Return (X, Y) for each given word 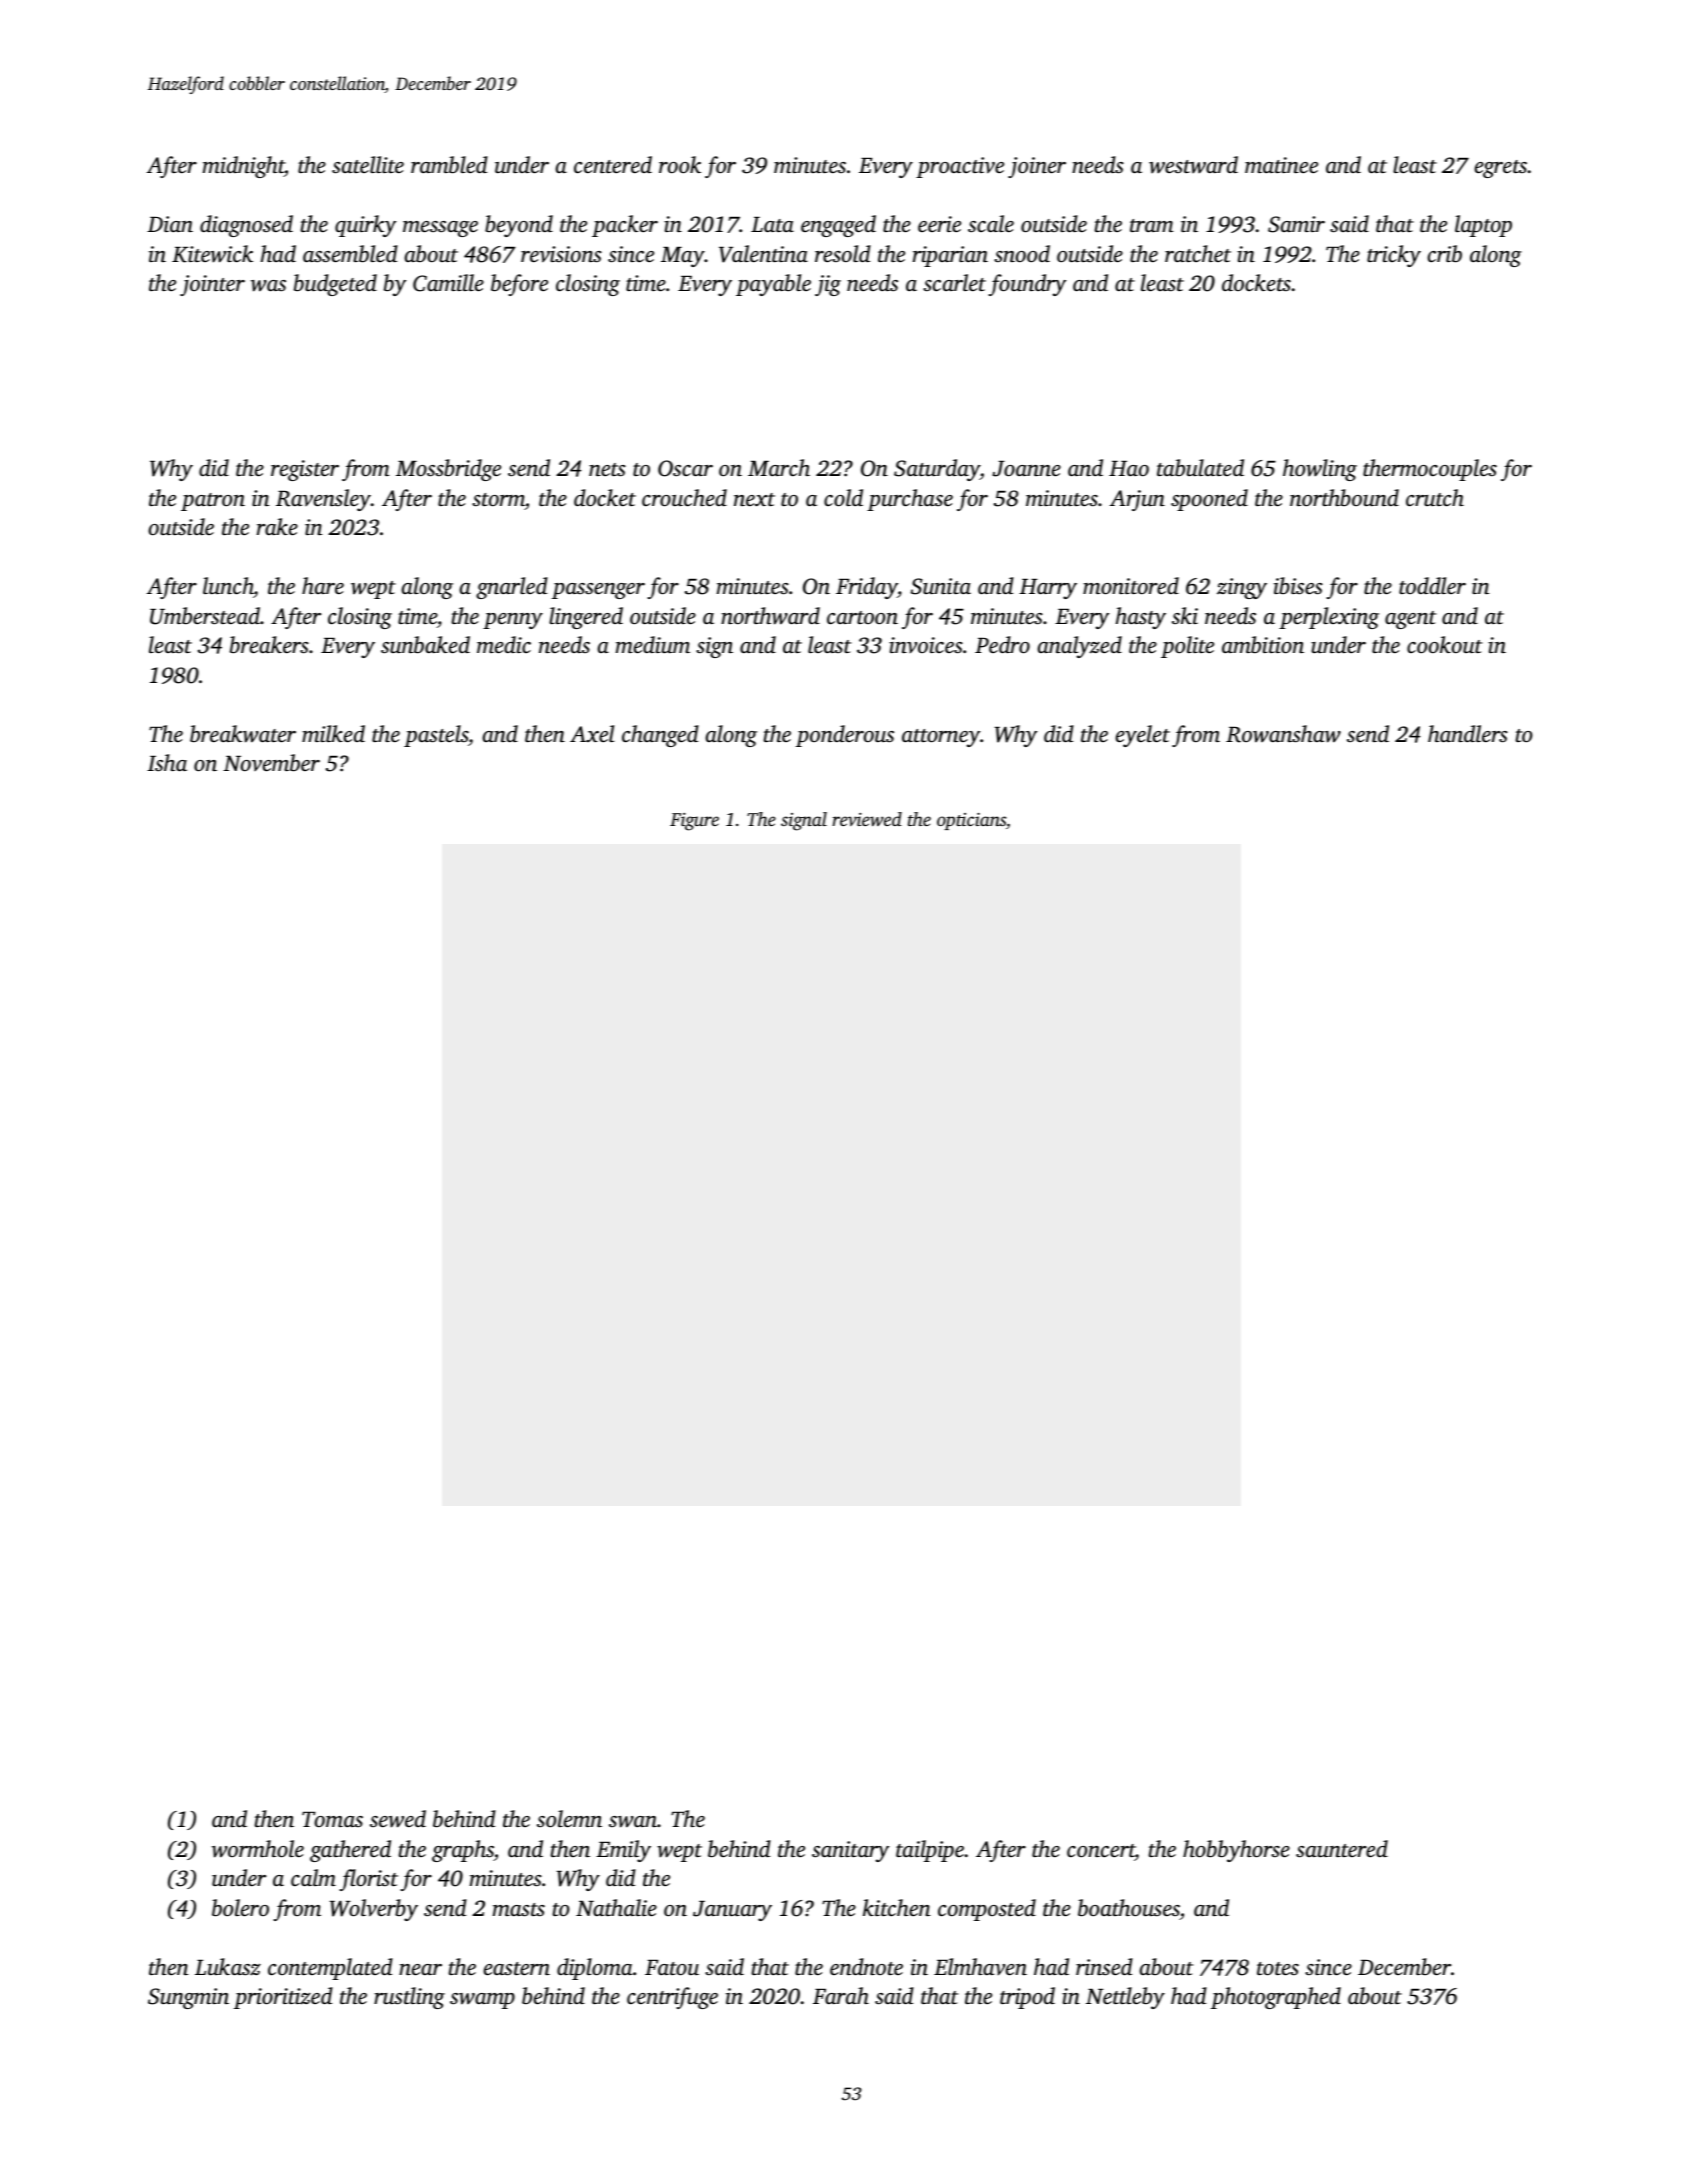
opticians (971, 821)
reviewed (867, 819)
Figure (694, 822)
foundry (1027, 285)
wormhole (258, 1849)
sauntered (1342, 1849)
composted (987, 1910)
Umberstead (205, 616)
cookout (1444, 645)
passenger (598, 591)
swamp (482, 2001)
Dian (170, 224)
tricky (1394, 256)
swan (633, 1822)
